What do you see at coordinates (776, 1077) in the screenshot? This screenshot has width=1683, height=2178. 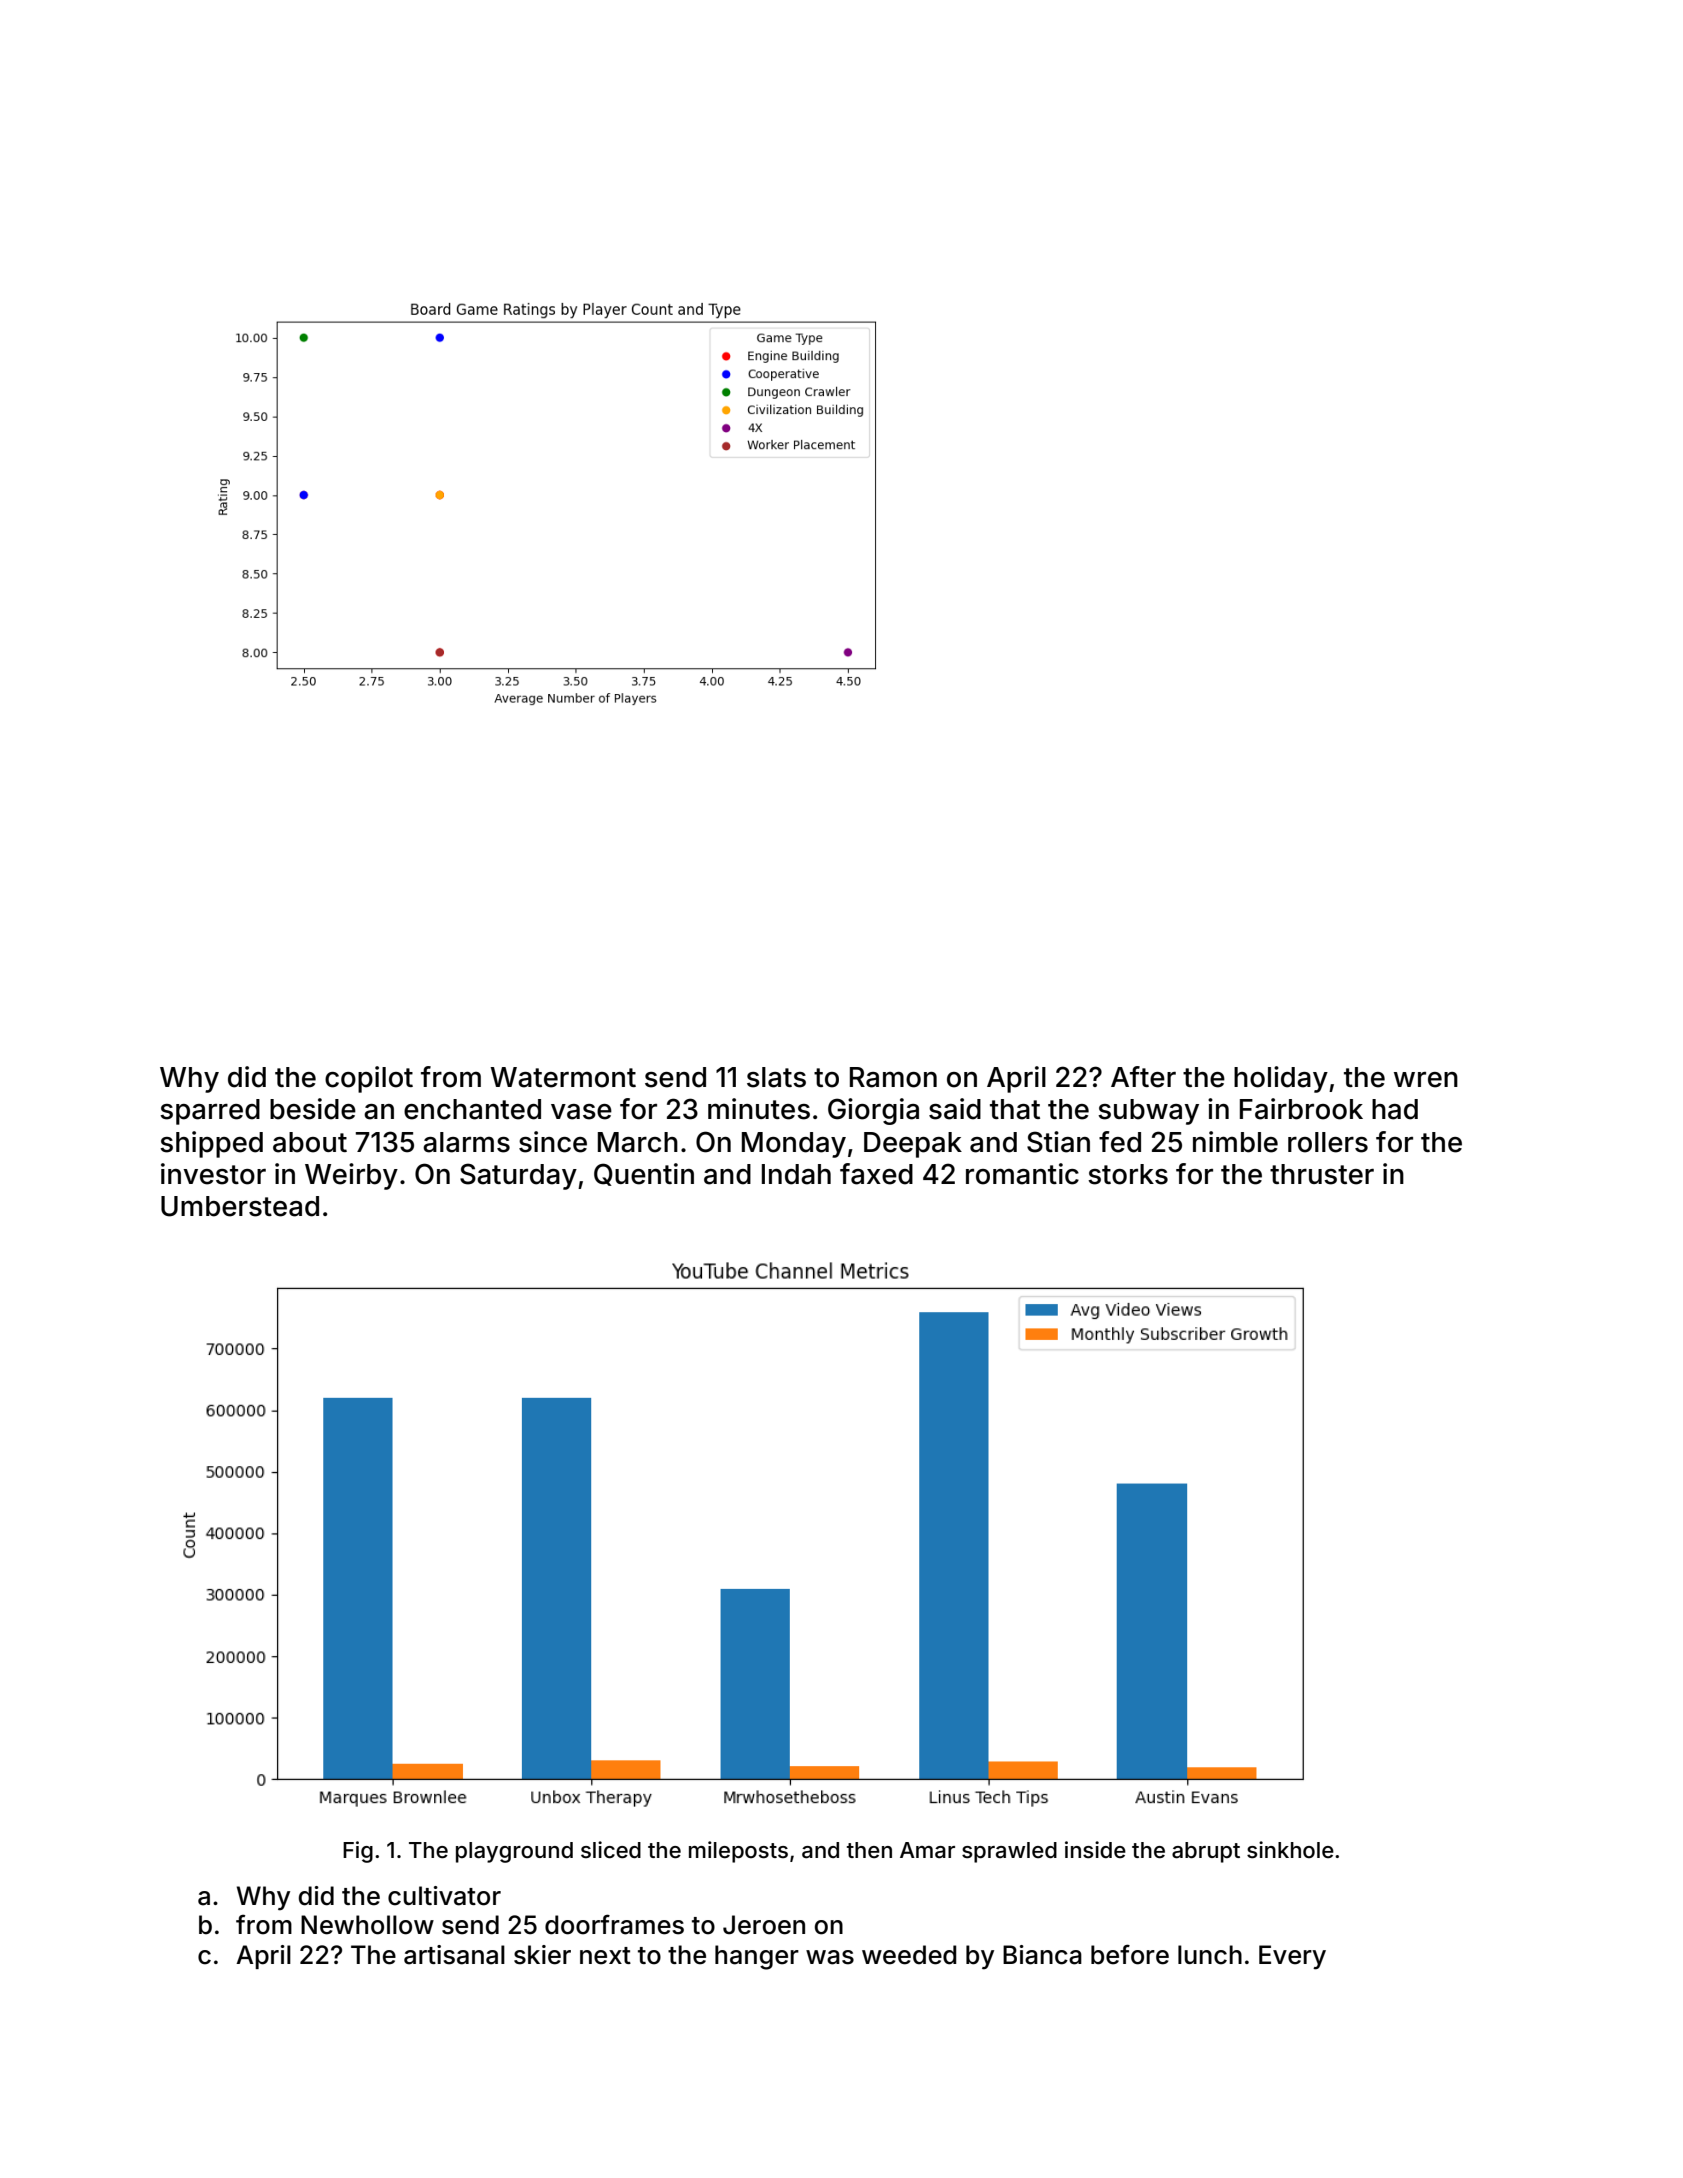 I see `slats` at bounding box center [776, 1077].
